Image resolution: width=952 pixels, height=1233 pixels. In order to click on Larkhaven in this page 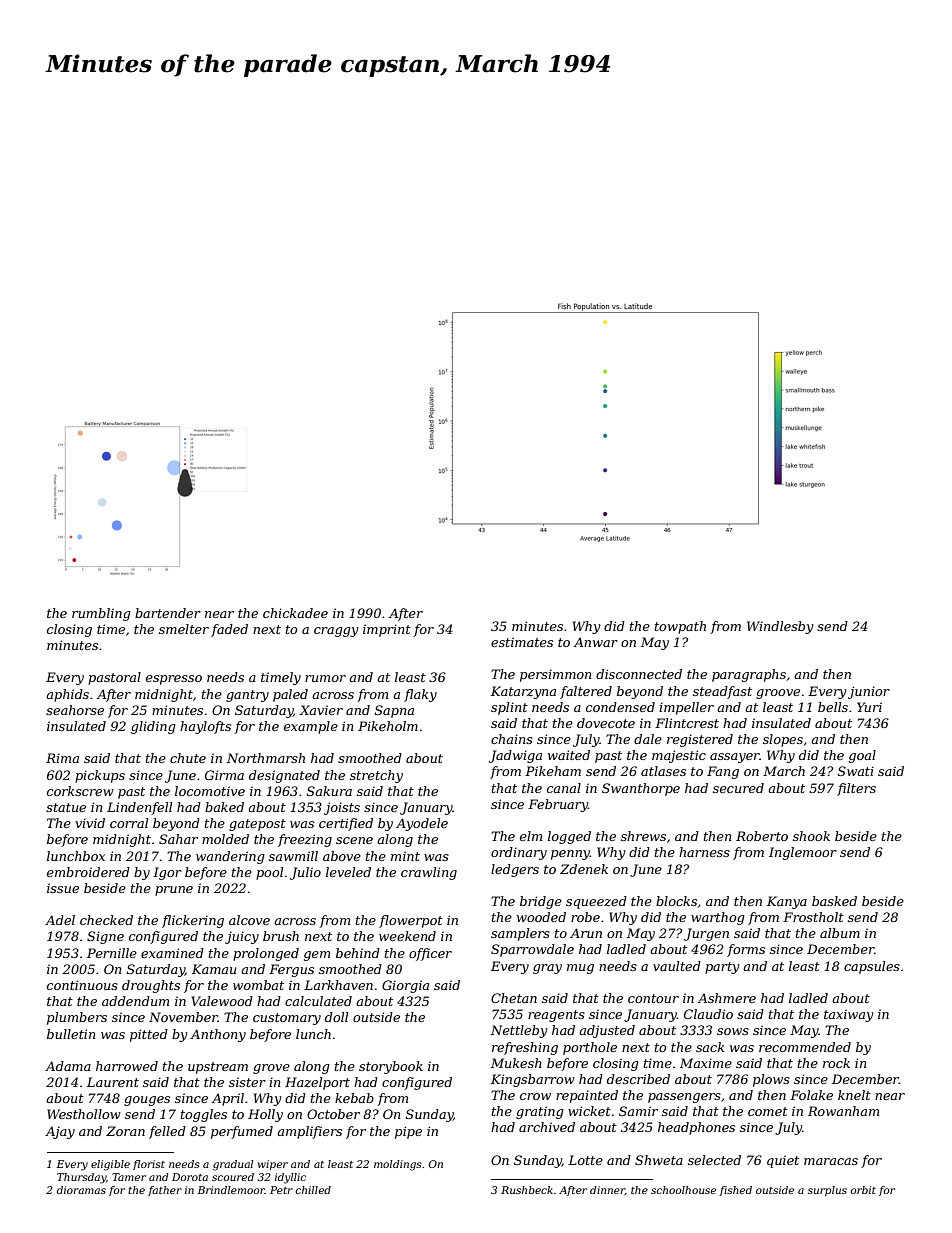, I will do `click(338, 985)`.
